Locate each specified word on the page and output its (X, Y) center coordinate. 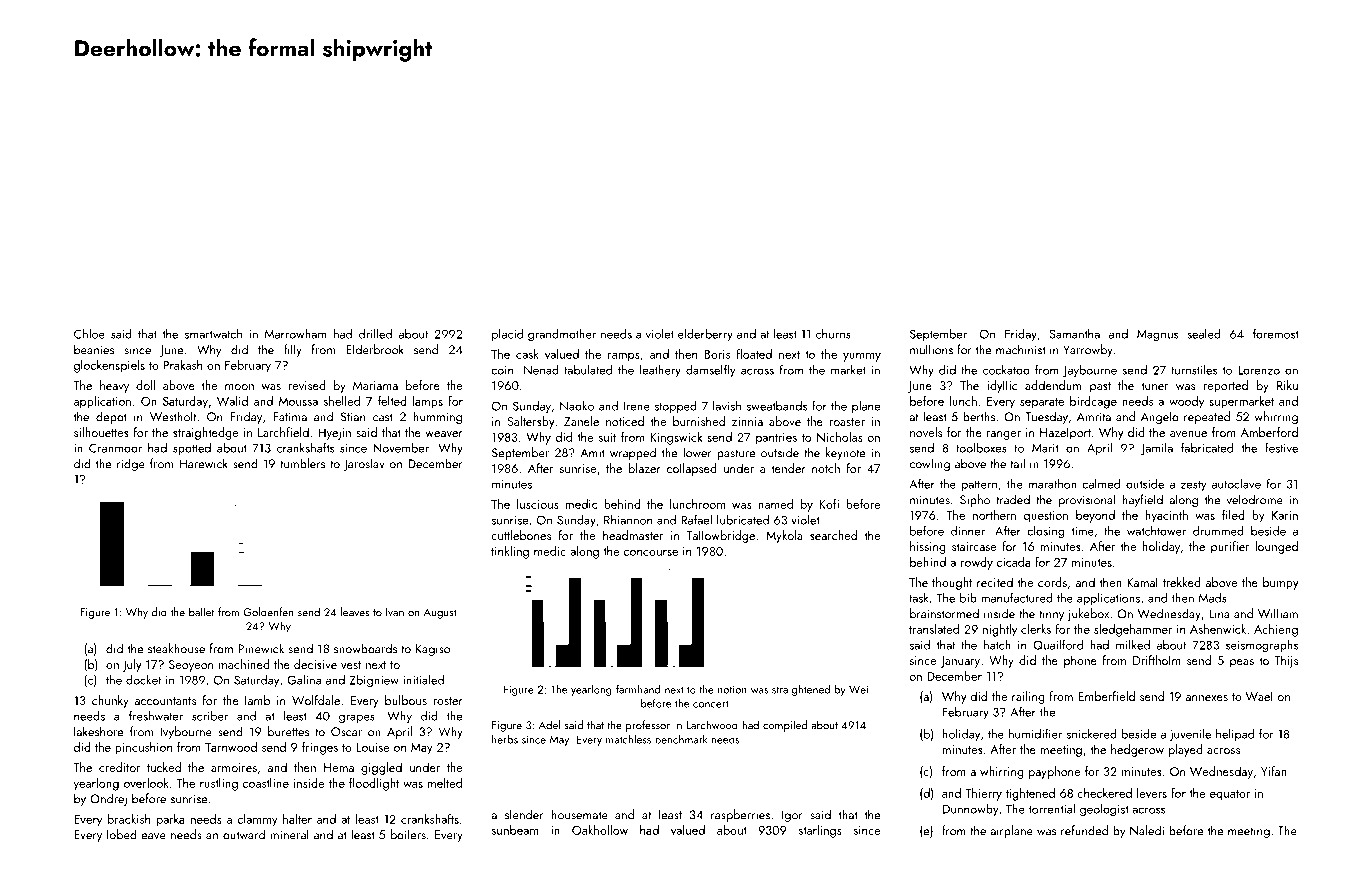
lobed (122, 834)
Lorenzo (1259, 370)
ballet (201, 612)
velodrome (1255, 499)
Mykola (784, 536)
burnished (699, 421)
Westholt (173, 416)
